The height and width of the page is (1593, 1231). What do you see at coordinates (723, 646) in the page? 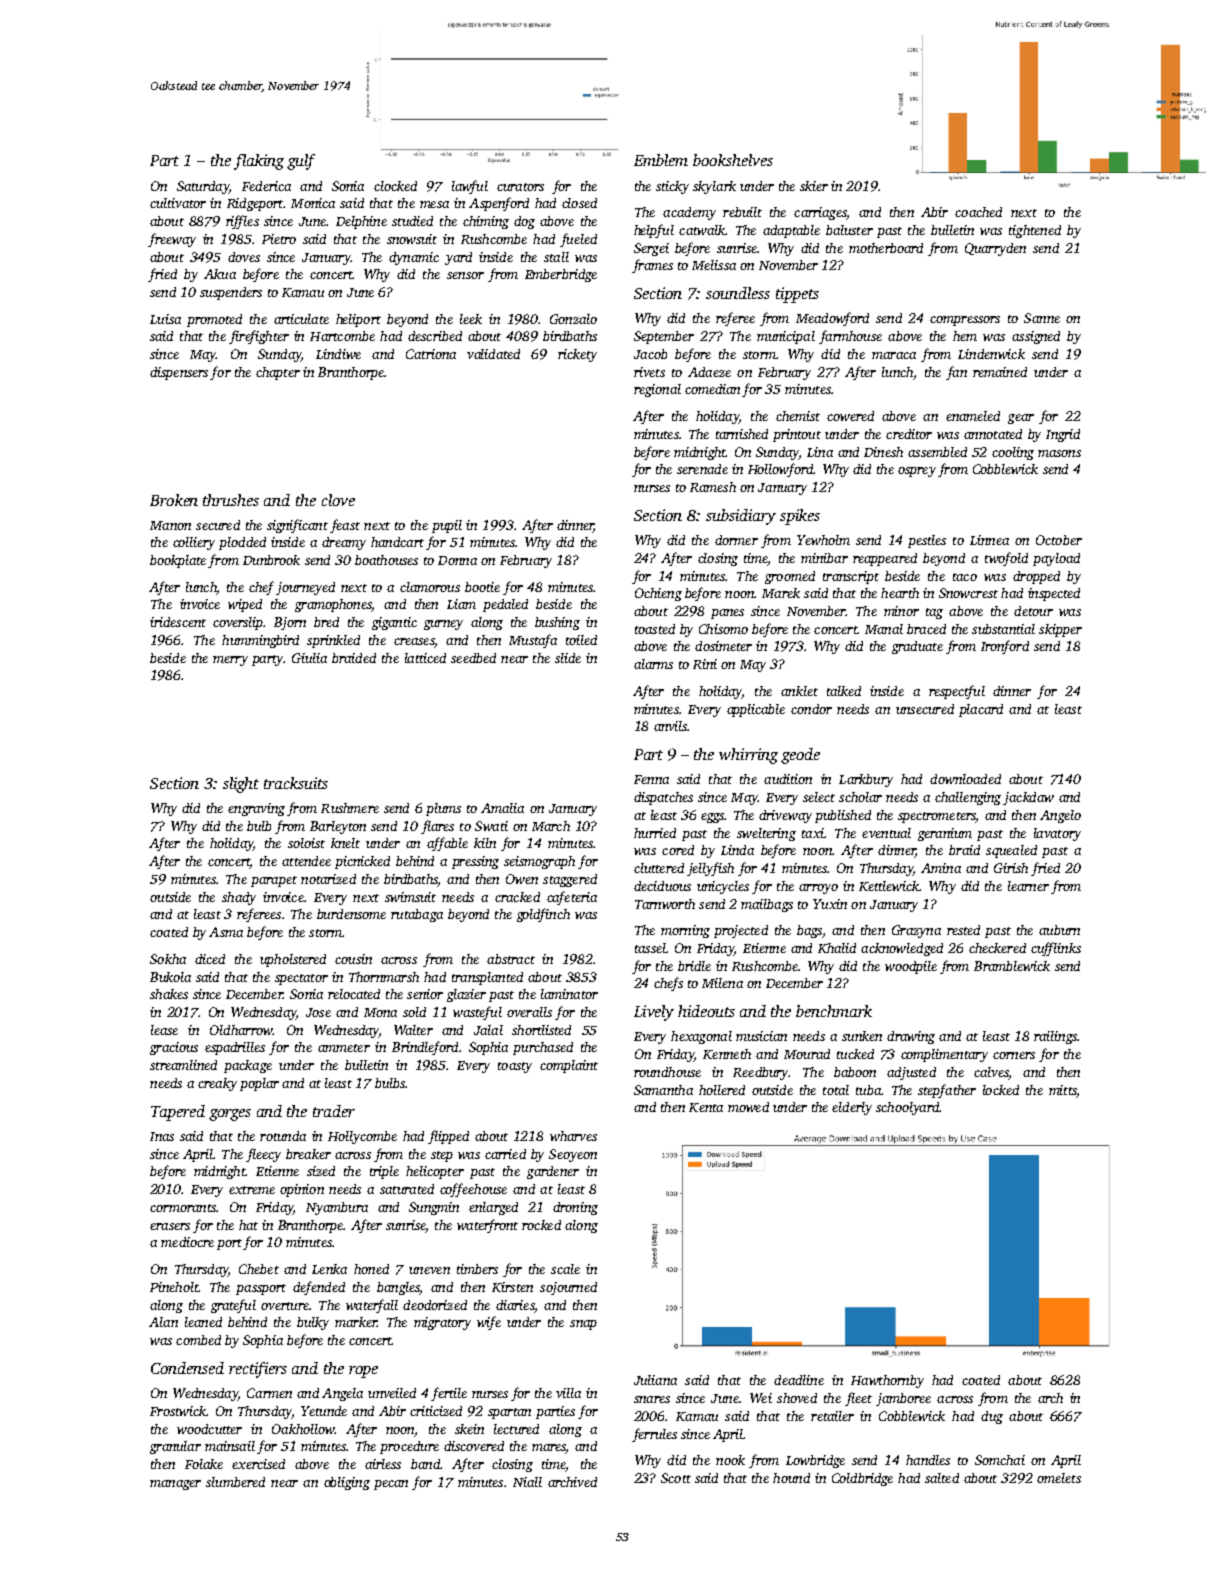
I see `dosimeter` at bounding box center [723, 646].
